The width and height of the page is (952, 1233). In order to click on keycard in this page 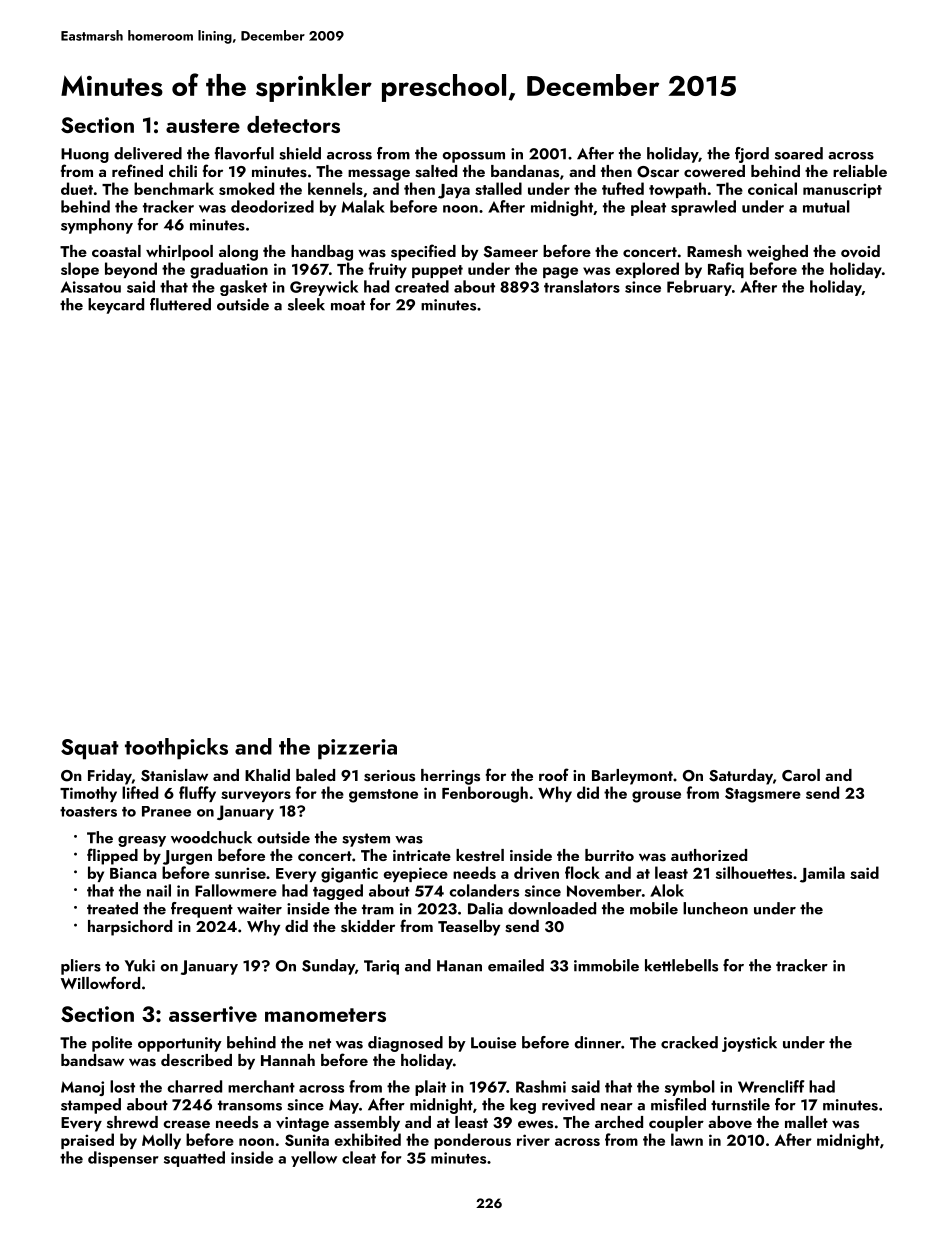, I will do `click(116, 306)`.
